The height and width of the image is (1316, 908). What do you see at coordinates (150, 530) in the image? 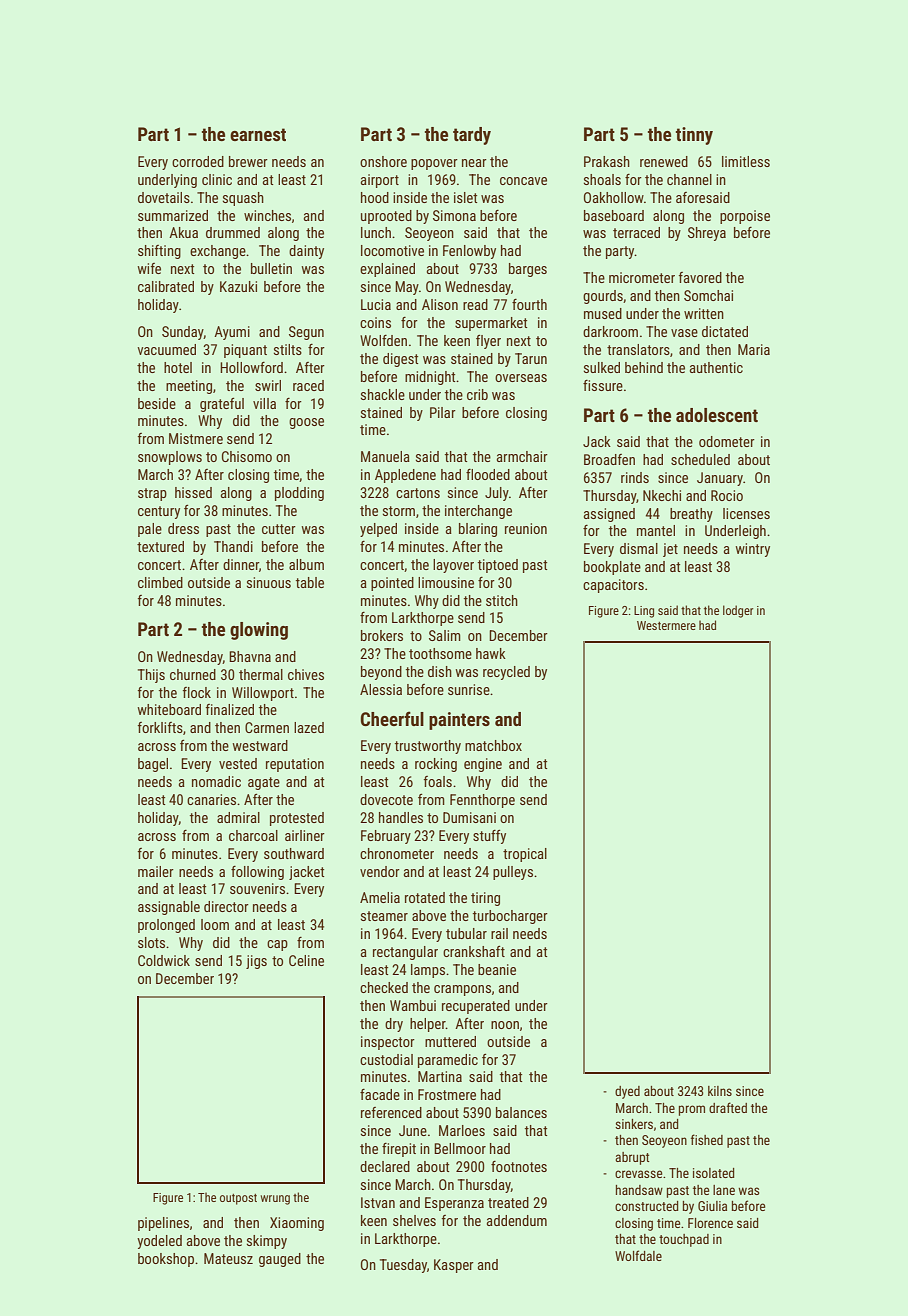
I see `pale` at bounding box center [150, 530].
